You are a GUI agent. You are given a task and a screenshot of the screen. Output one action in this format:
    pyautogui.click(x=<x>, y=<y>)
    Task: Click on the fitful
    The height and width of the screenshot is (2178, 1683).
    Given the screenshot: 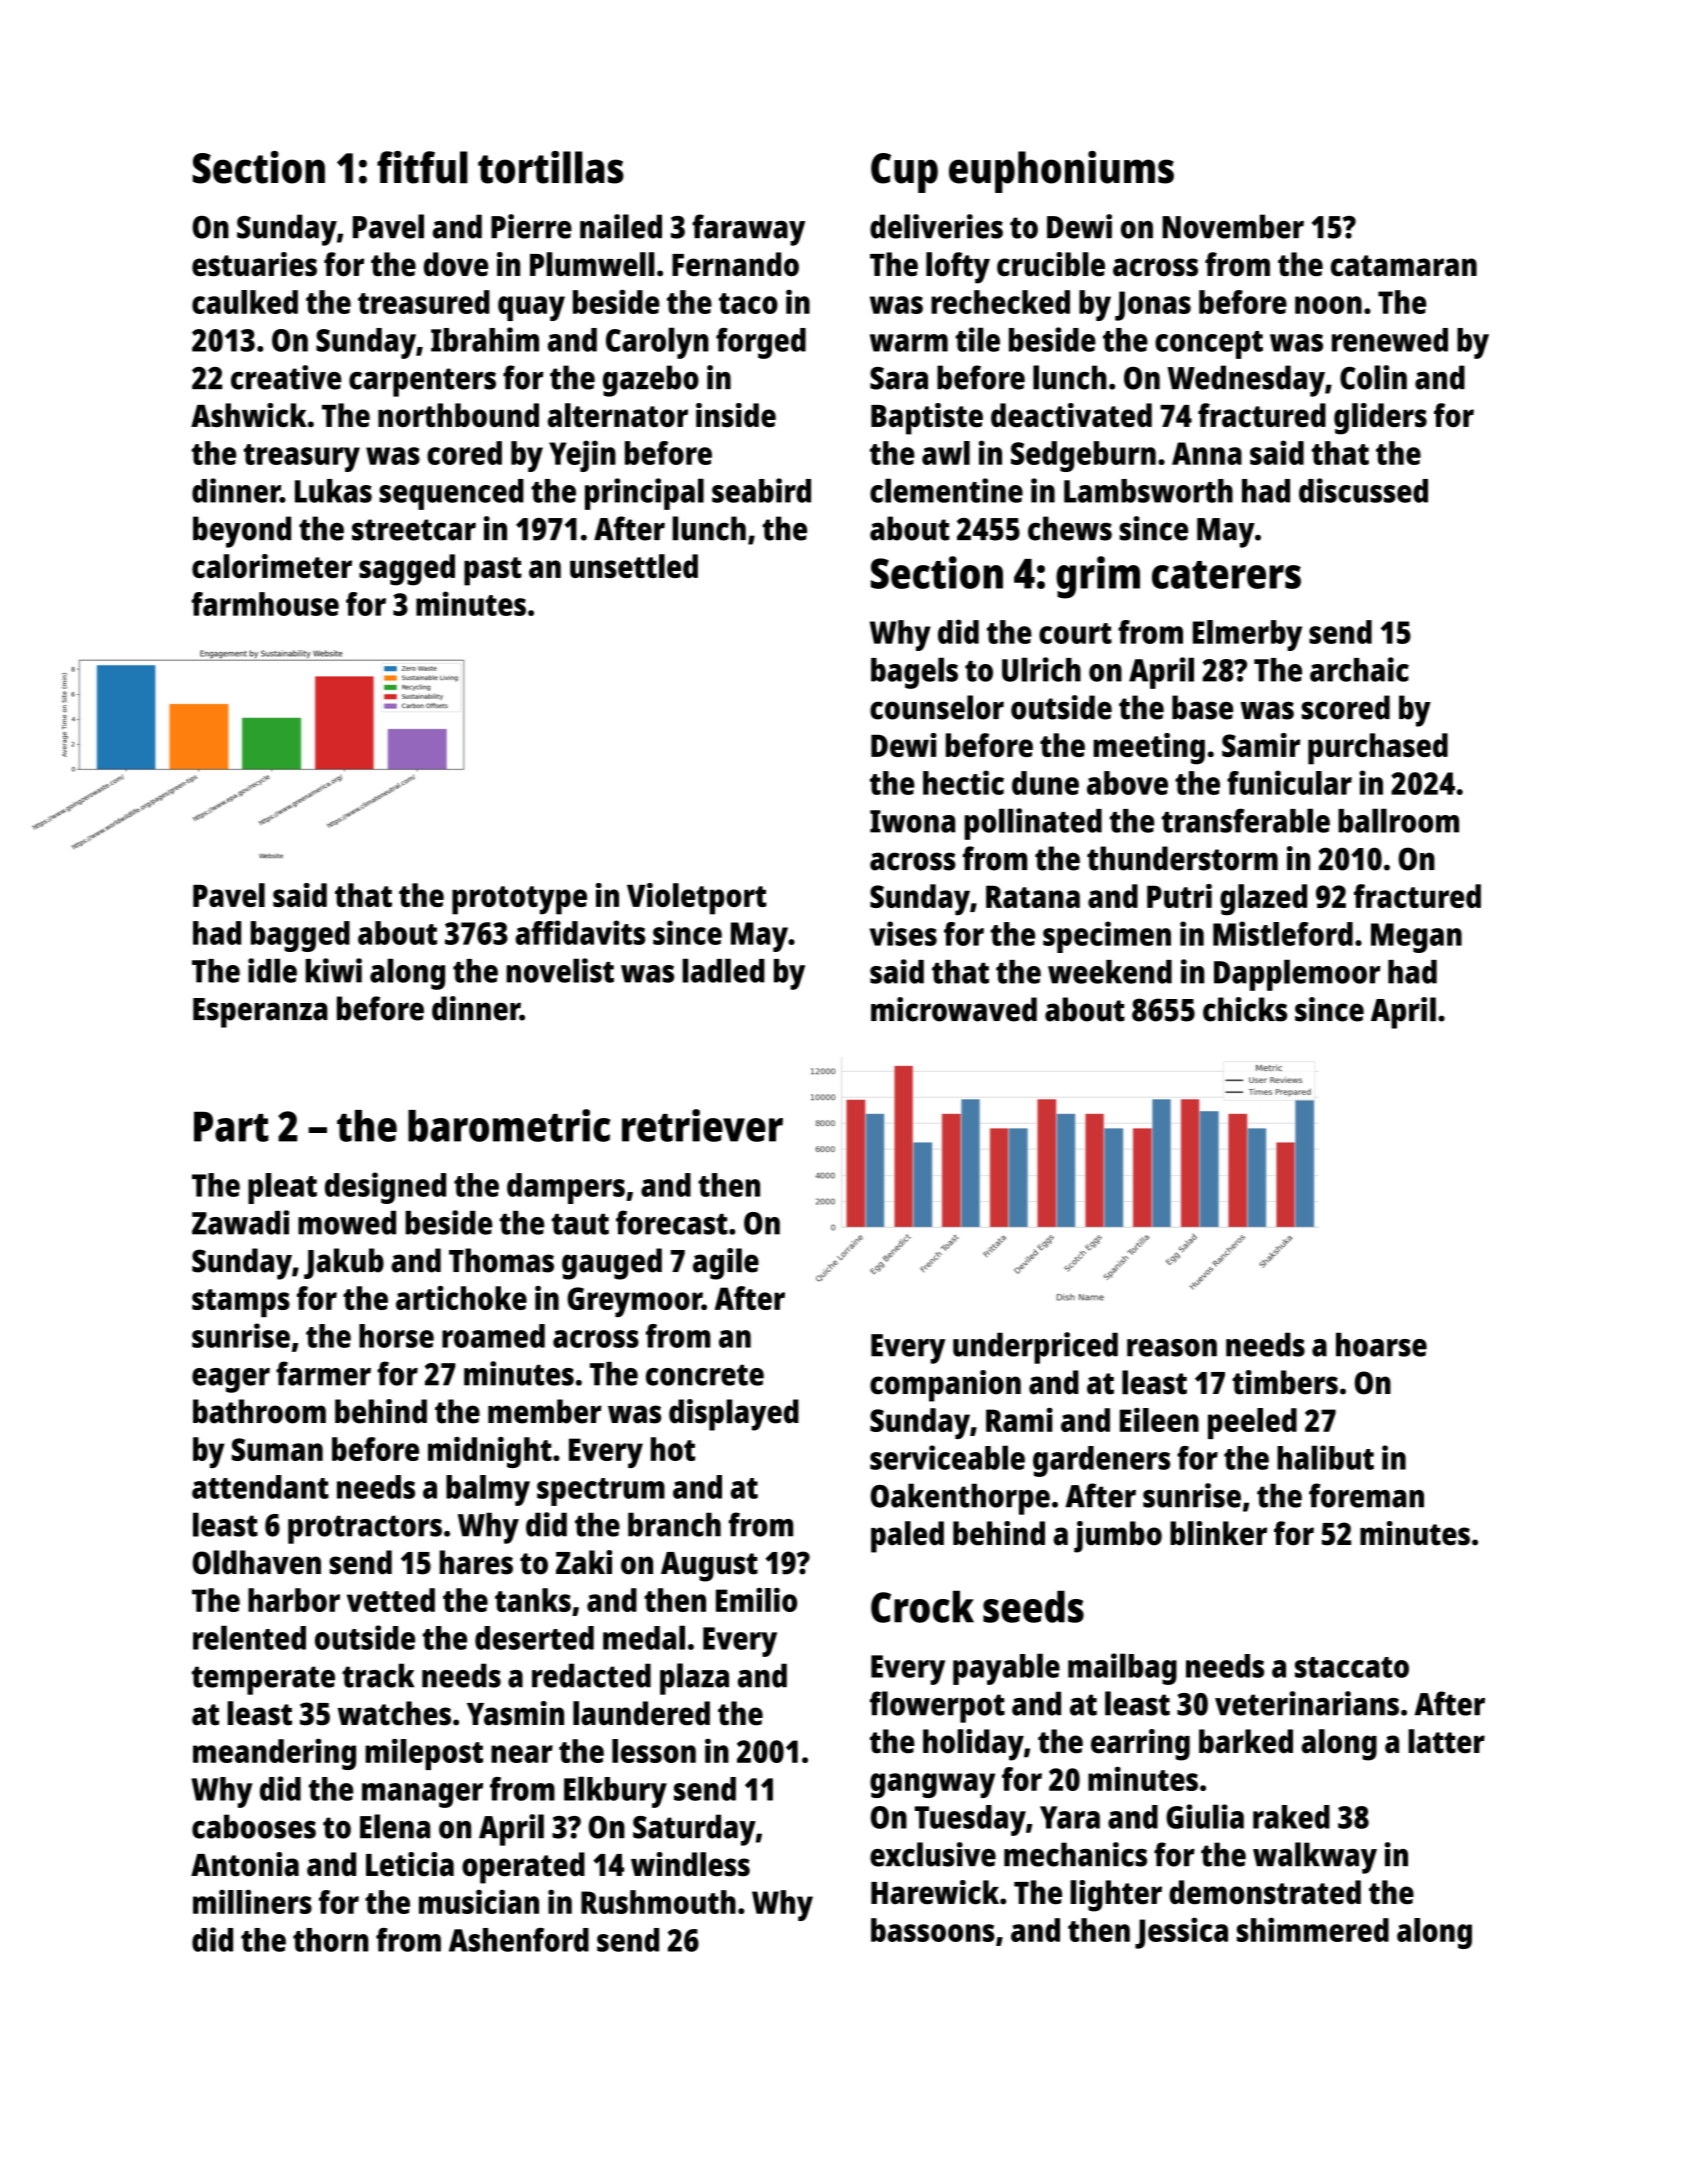 What is the action you would take?
    pyautogui.click(x=422, y=167)
